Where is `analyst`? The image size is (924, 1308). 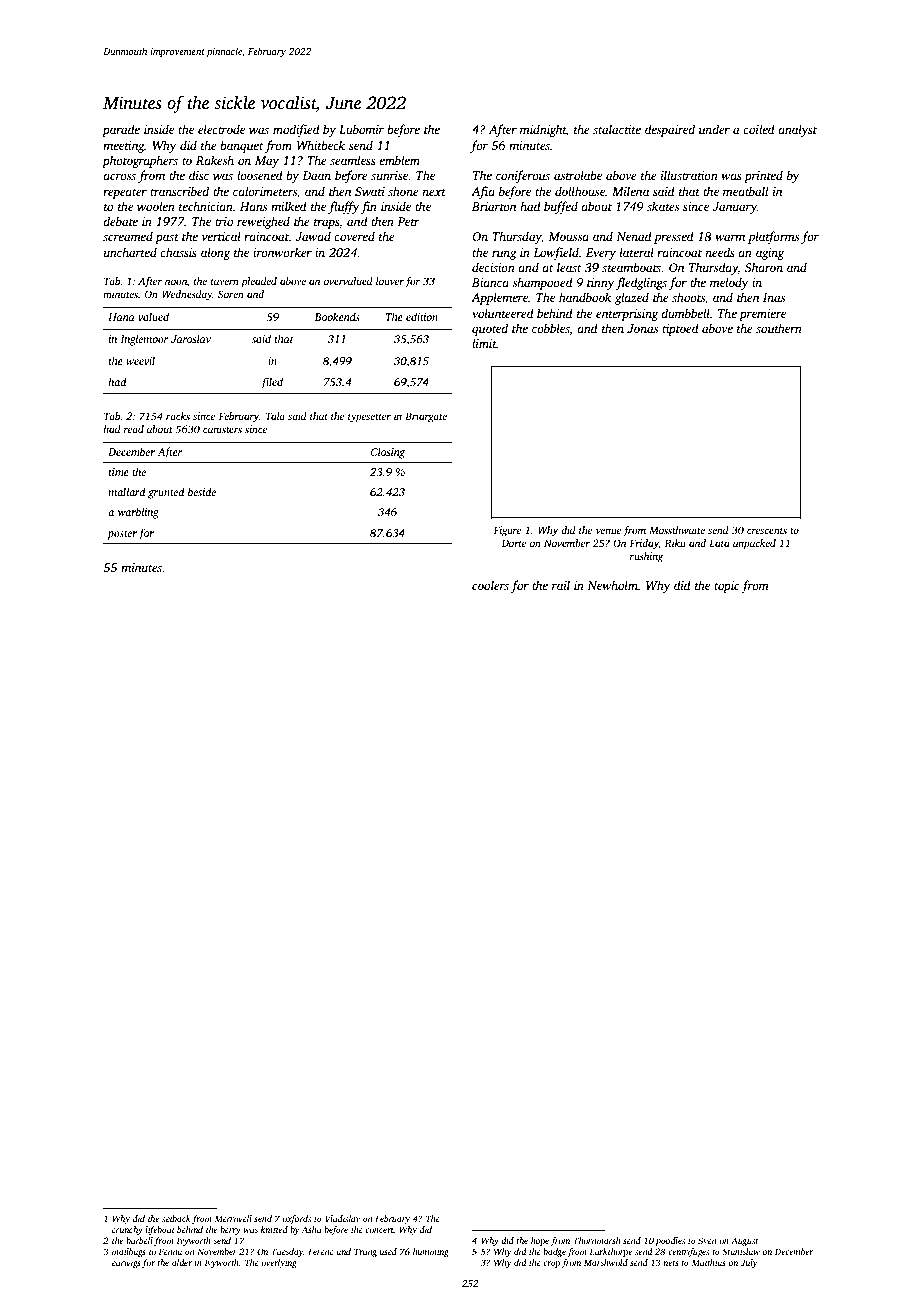 analyst is located at coordinates (797, 130).
